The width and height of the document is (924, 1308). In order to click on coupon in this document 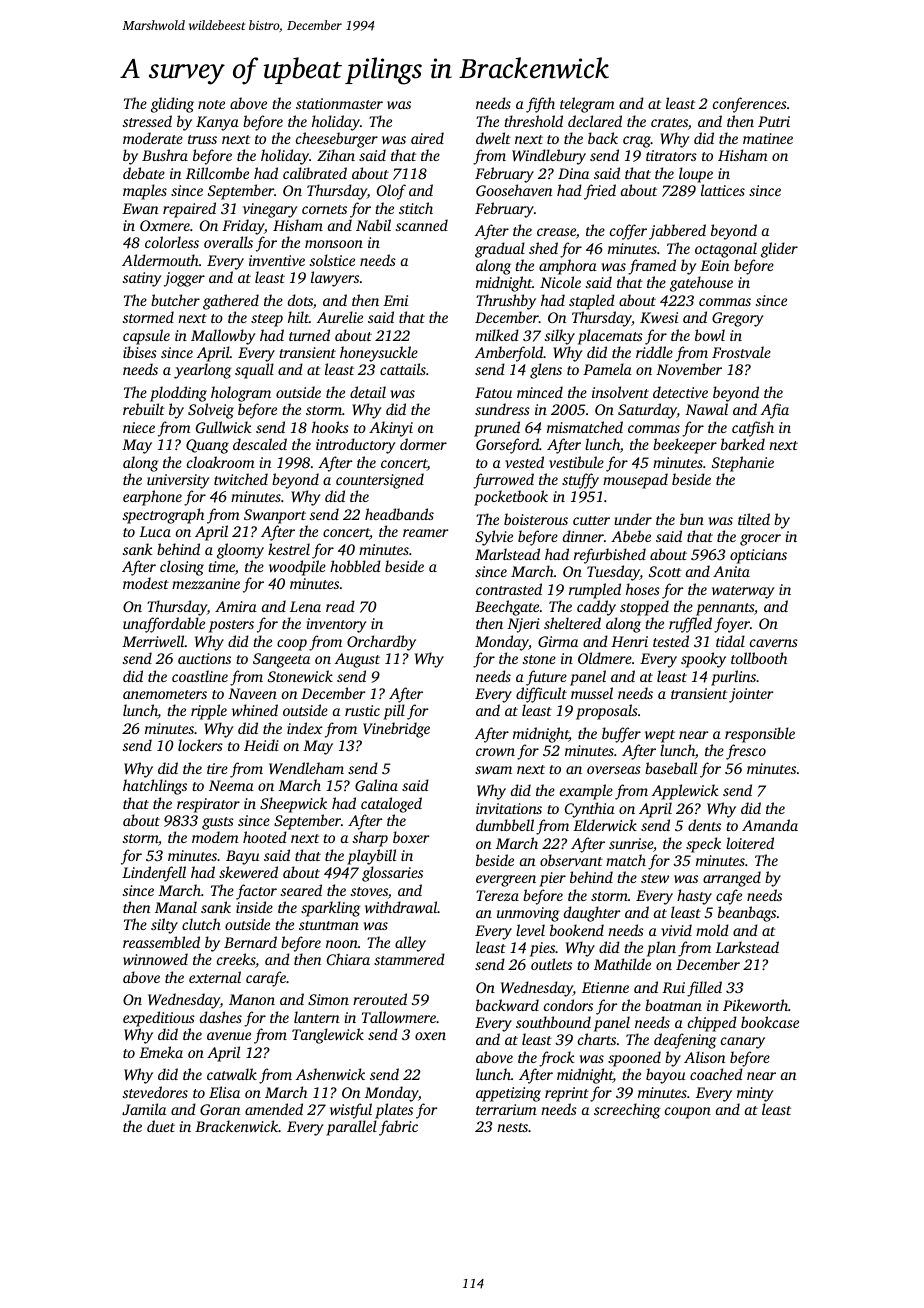, I will do `click(688, 1113)`.
